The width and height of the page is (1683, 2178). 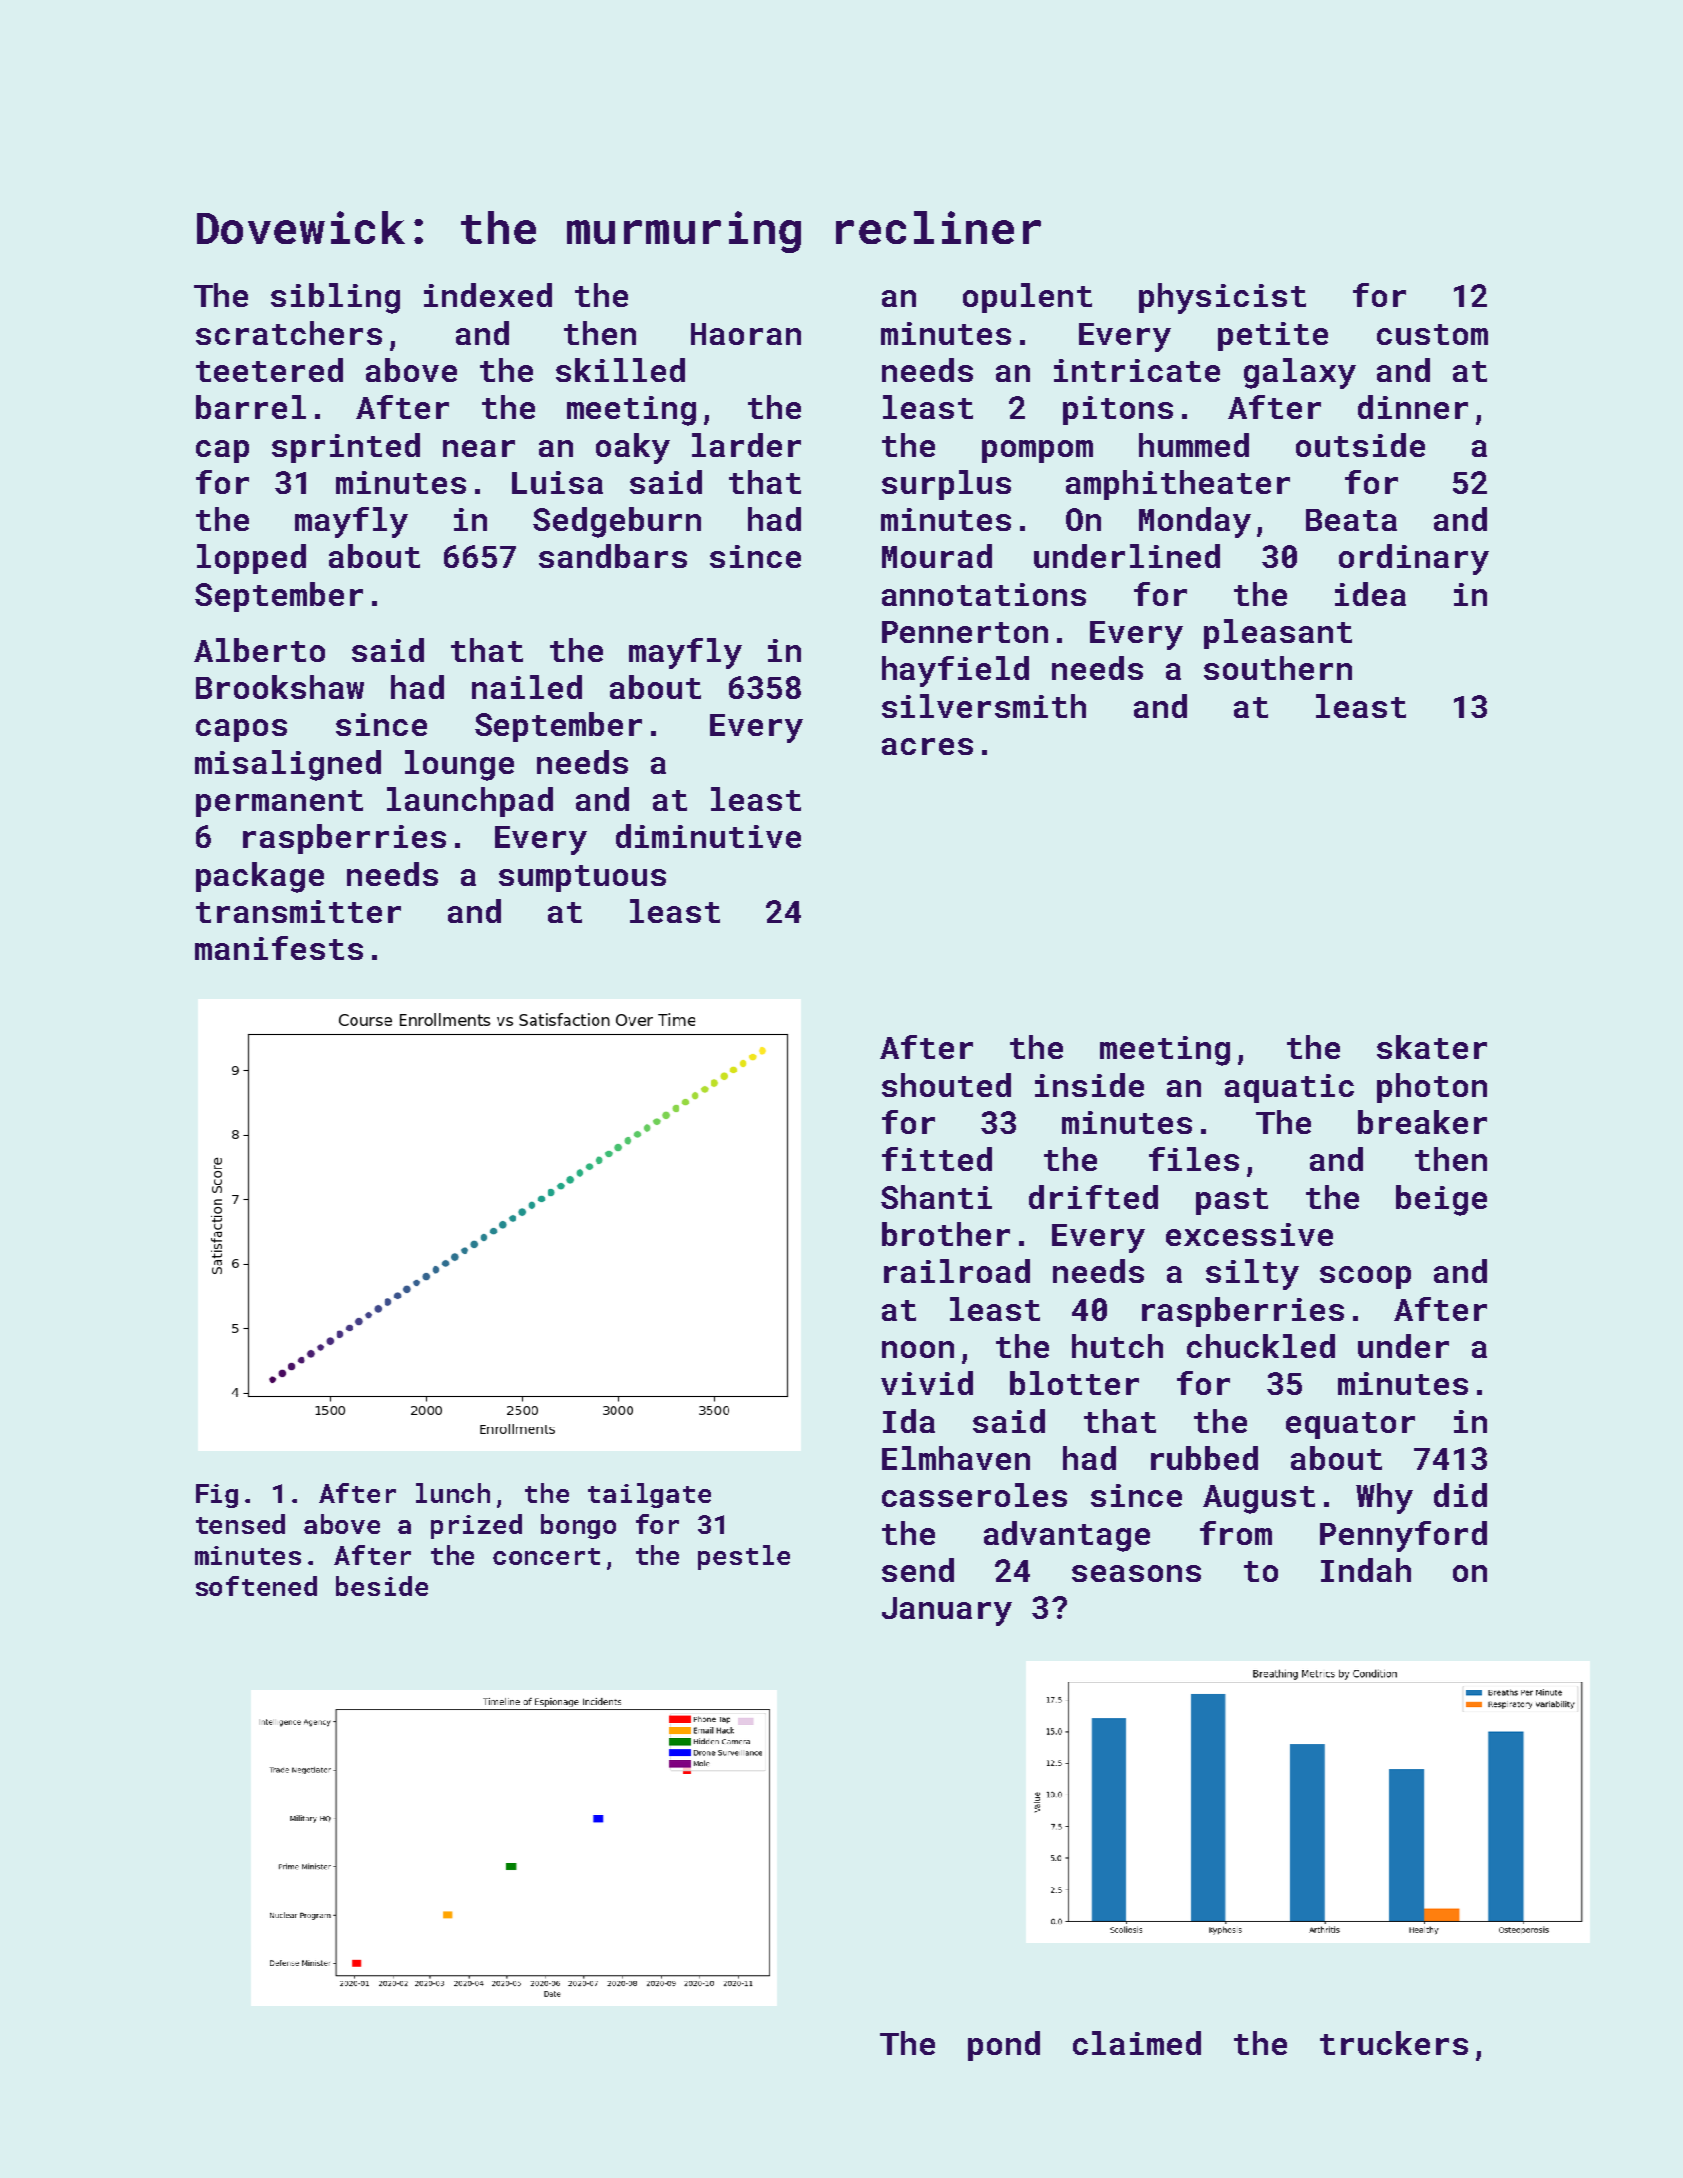 What do you see at coordinates (1366, 1570) in the page?
I see `Indah` at bounding box center [1366, 1570].
